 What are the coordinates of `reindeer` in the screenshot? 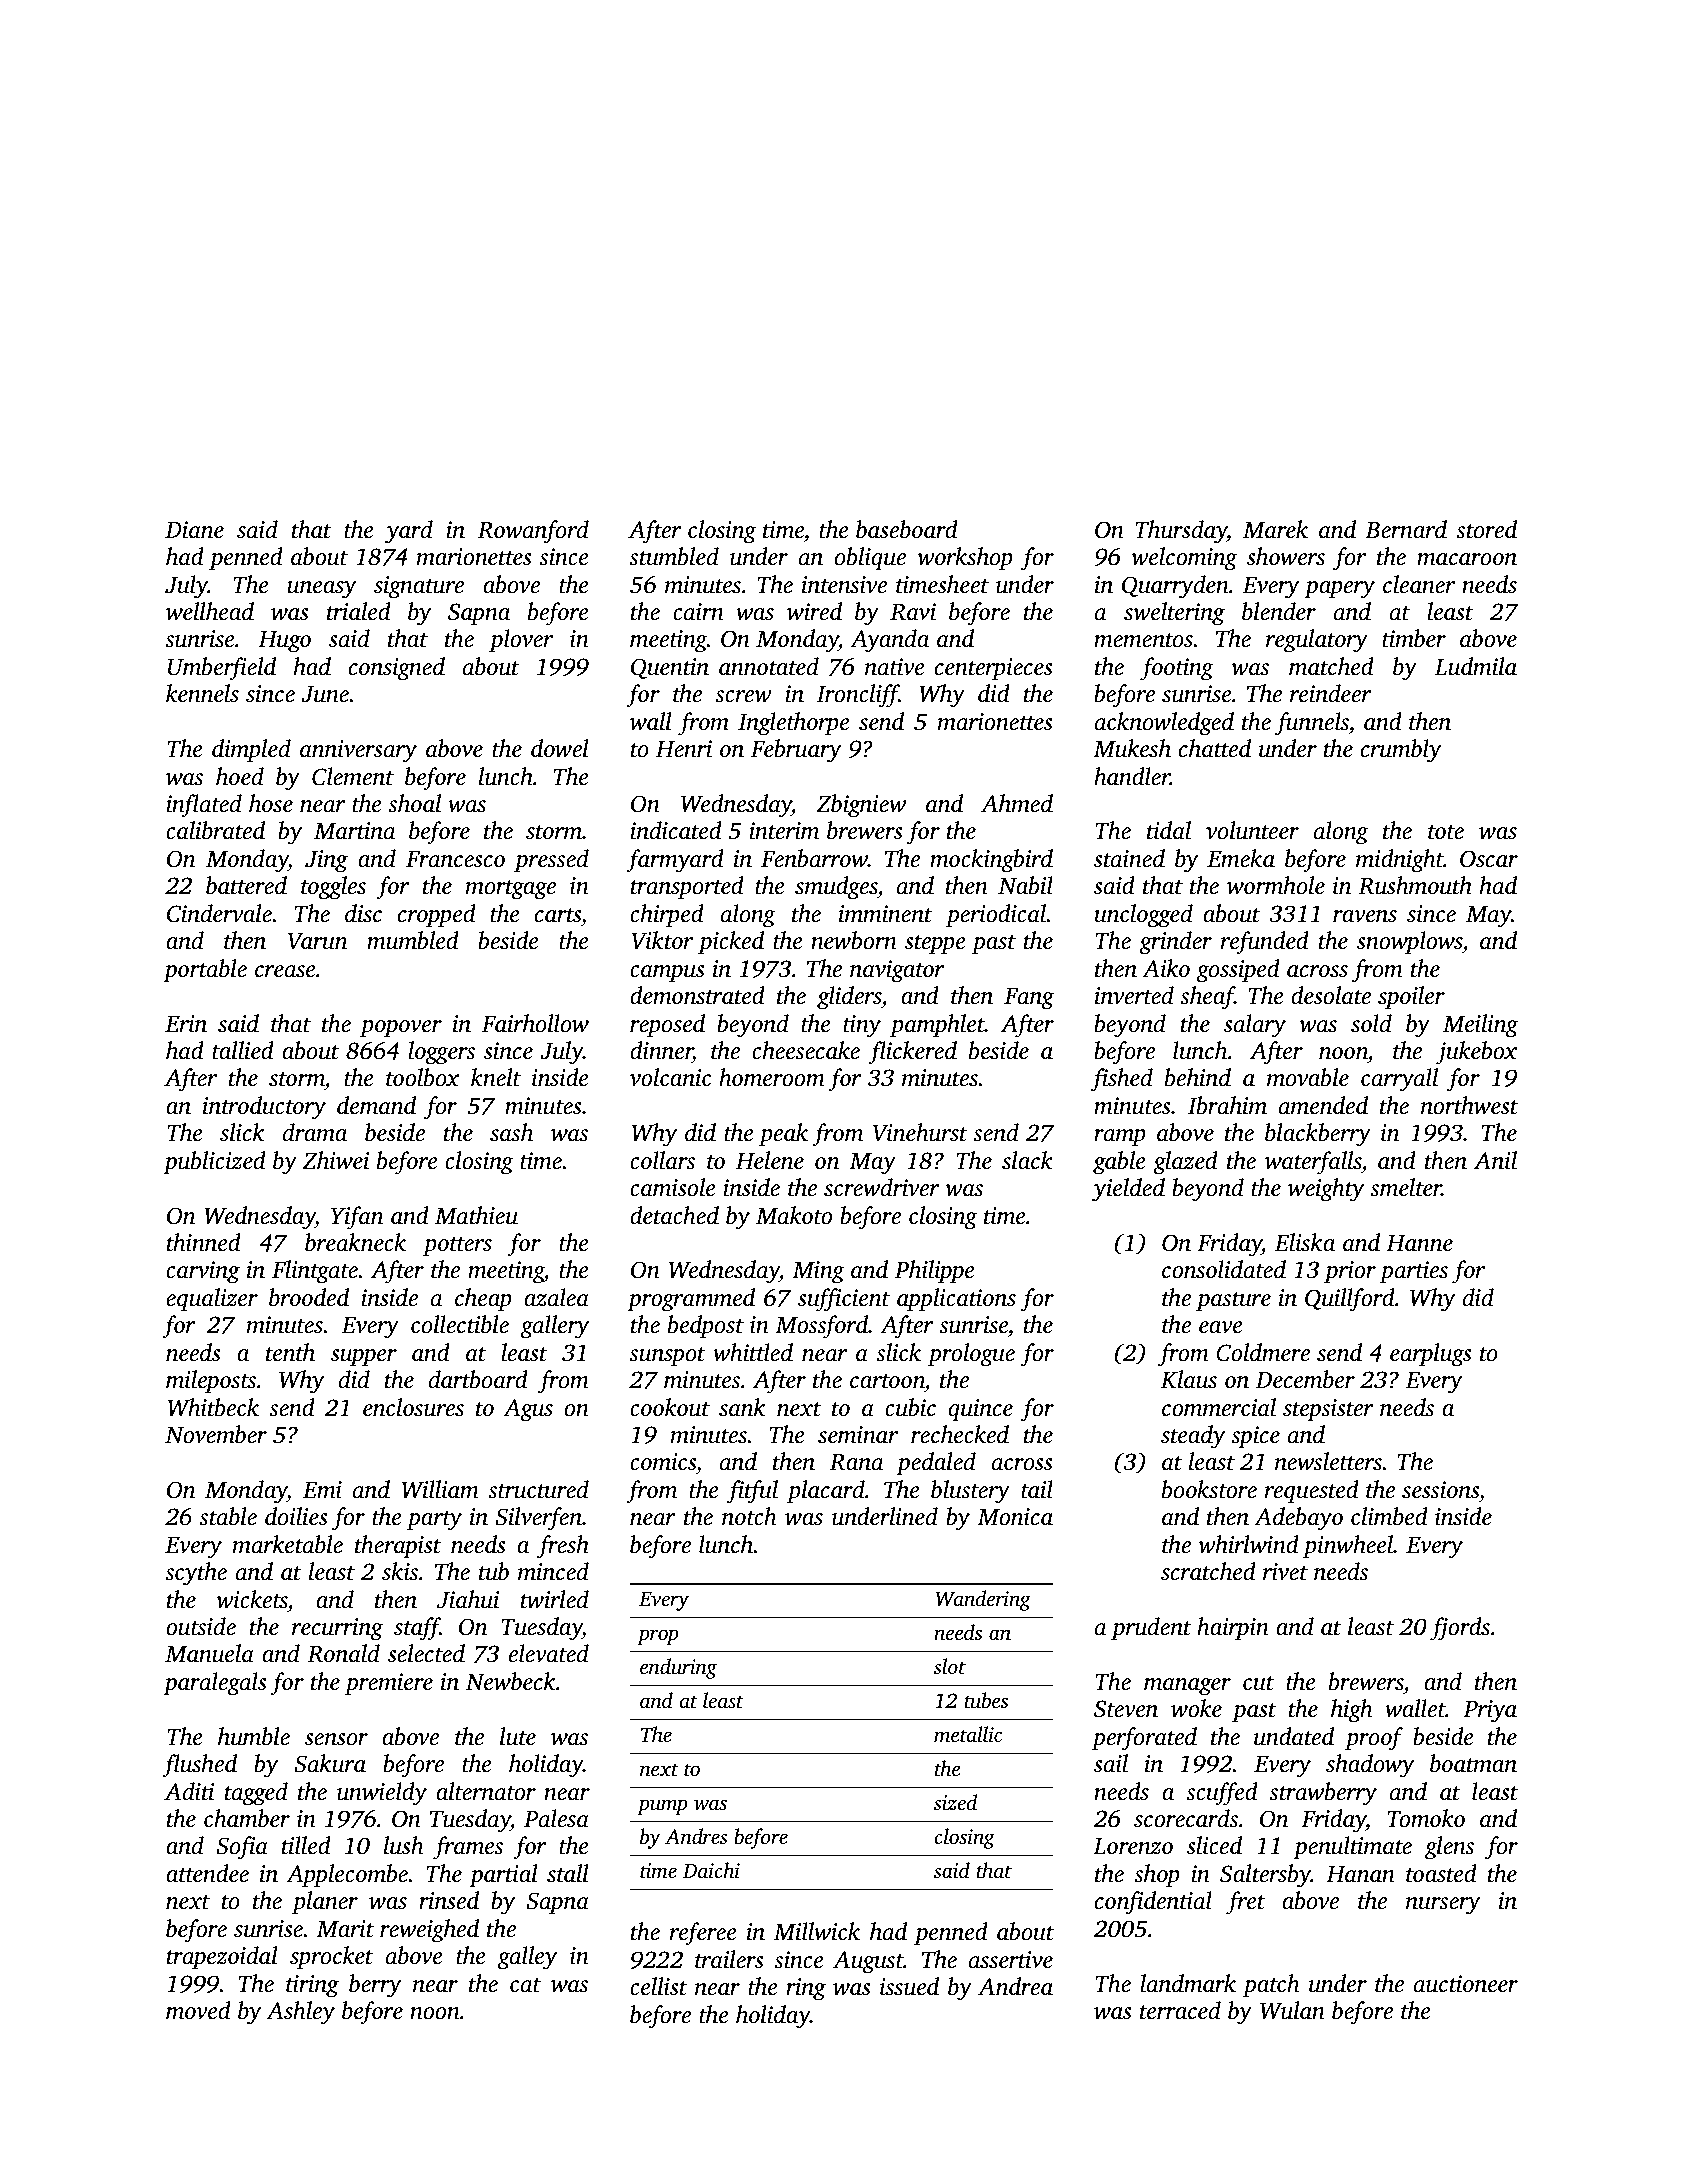 It's located at (1331, 693).
